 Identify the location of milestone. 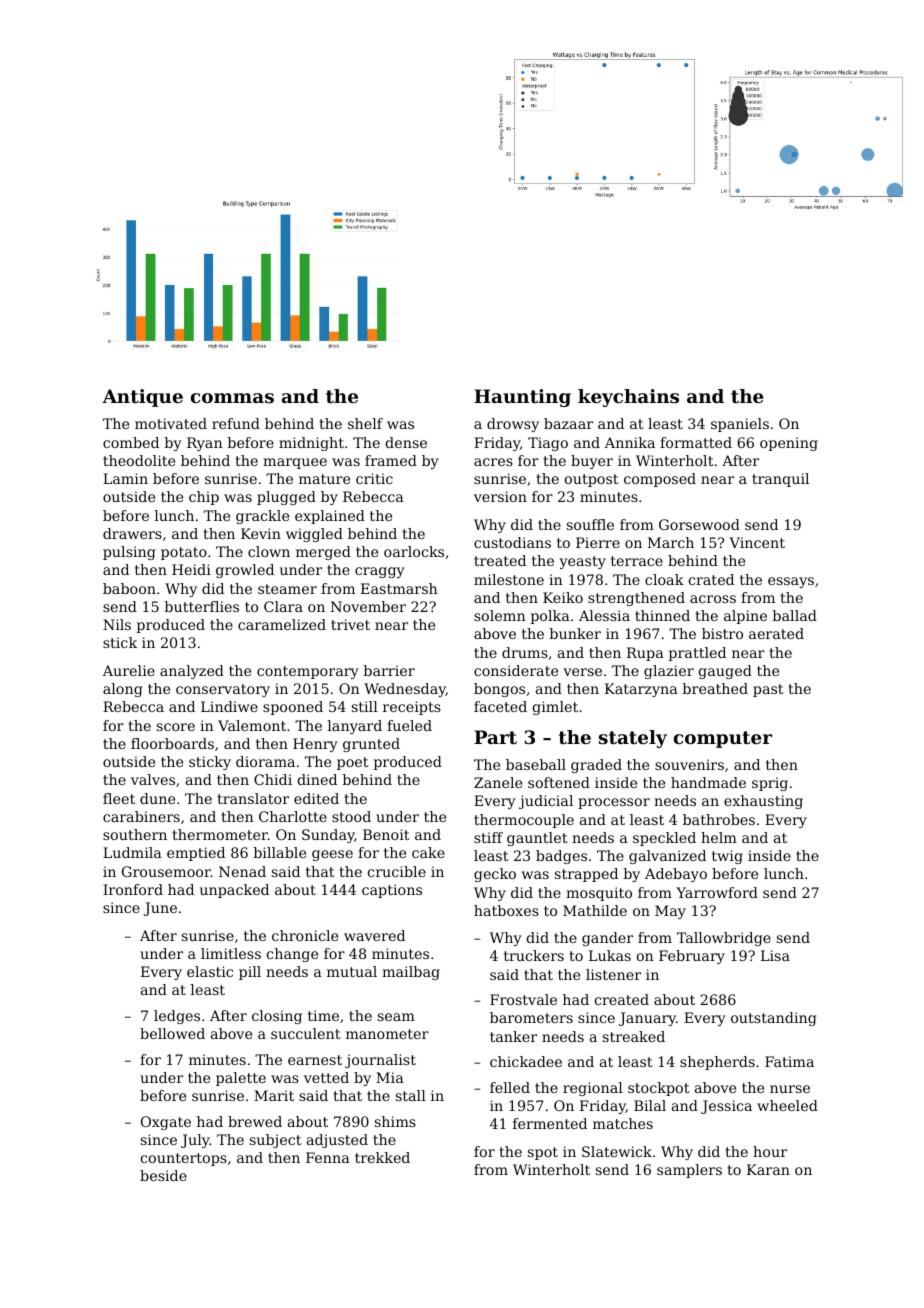
(509, 579).
